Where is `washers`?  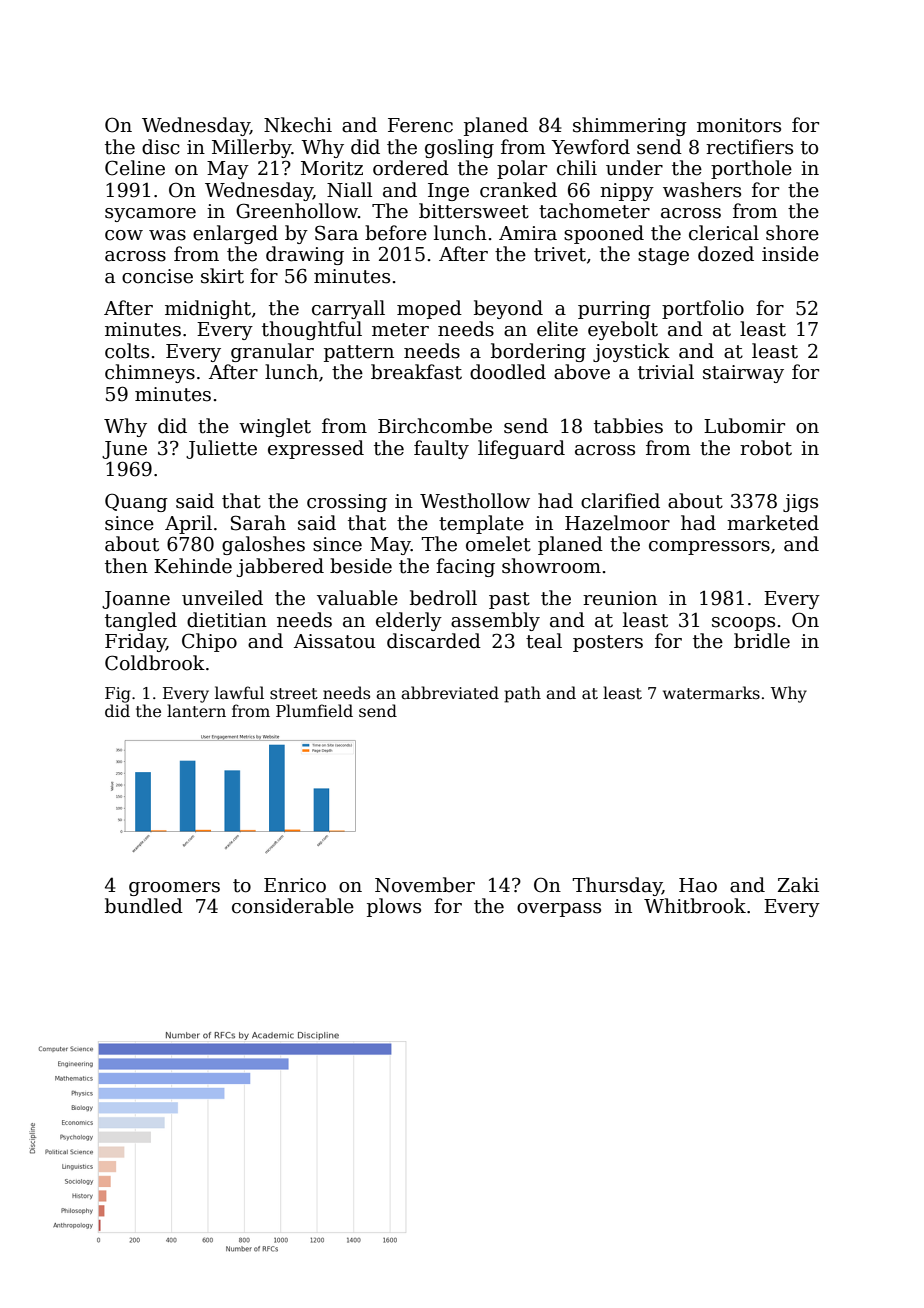
washers is located at coordinates (702, 190).
